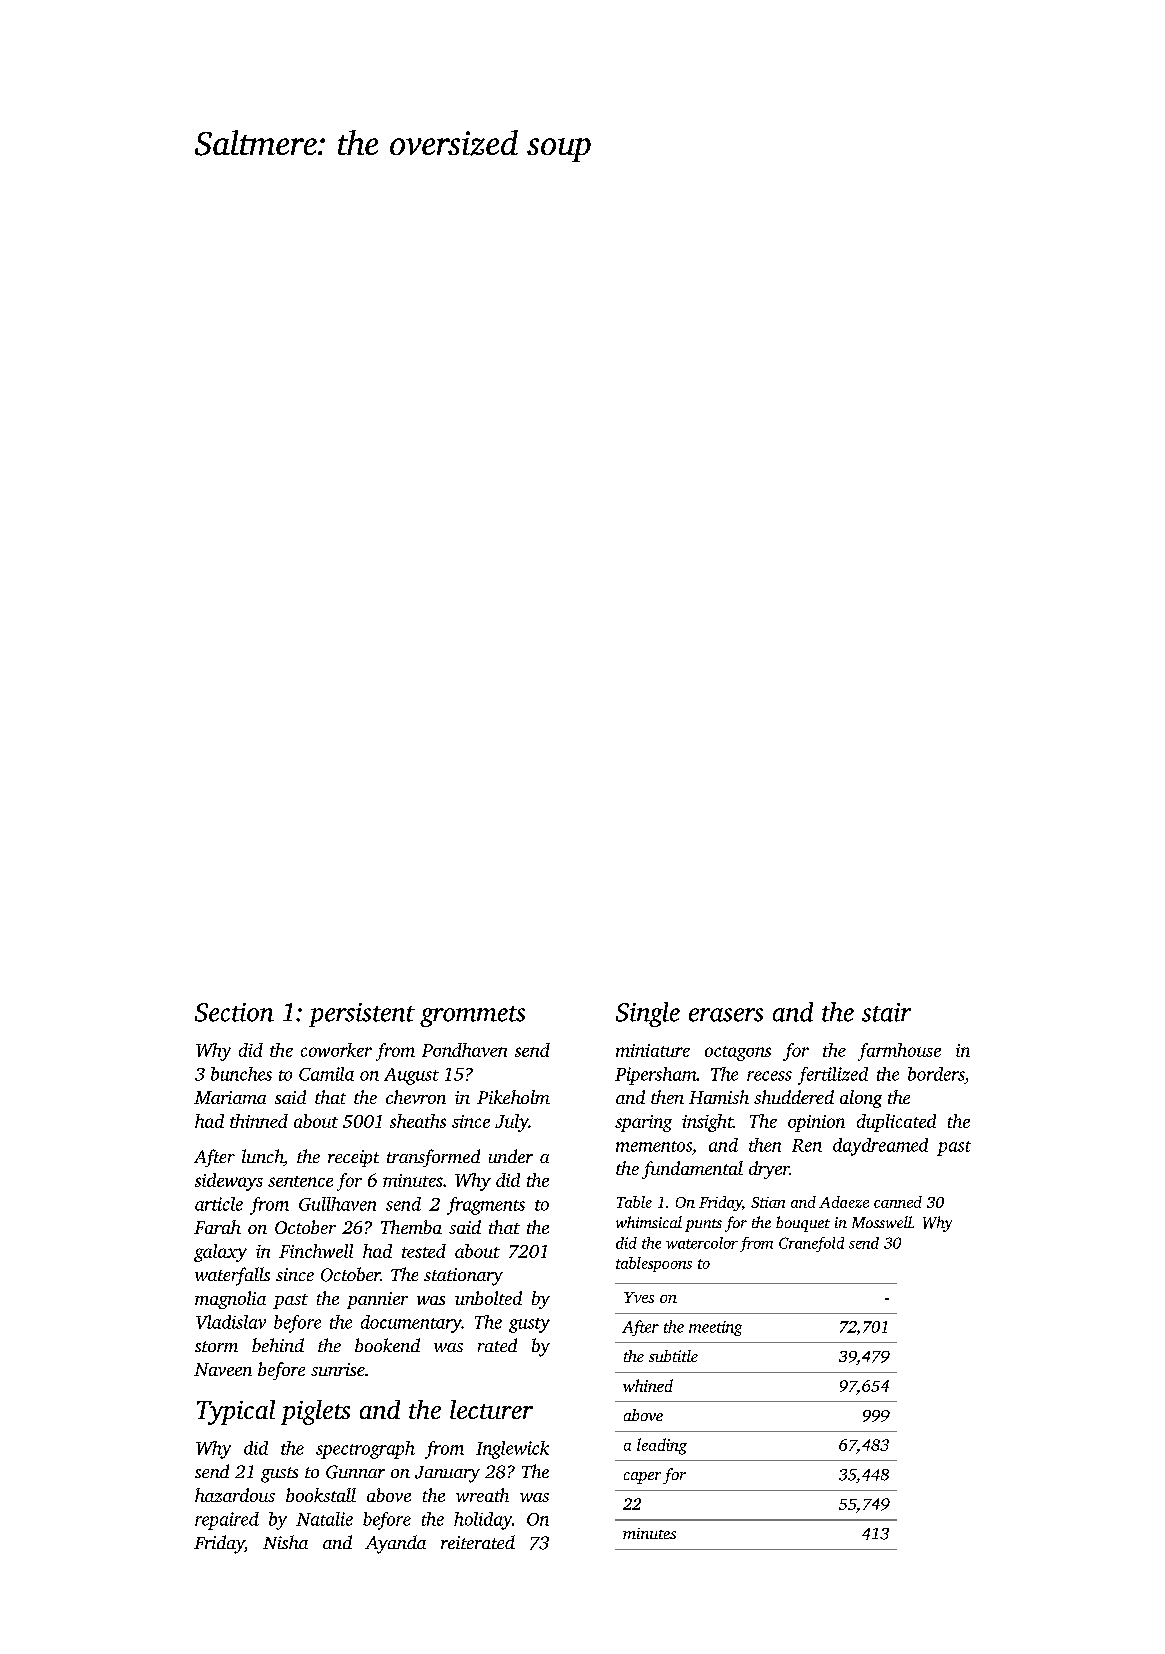 Image resolution: width=1165 pixels, height=1654 pixels. I want to click on piglets, so click(315, 1412).
